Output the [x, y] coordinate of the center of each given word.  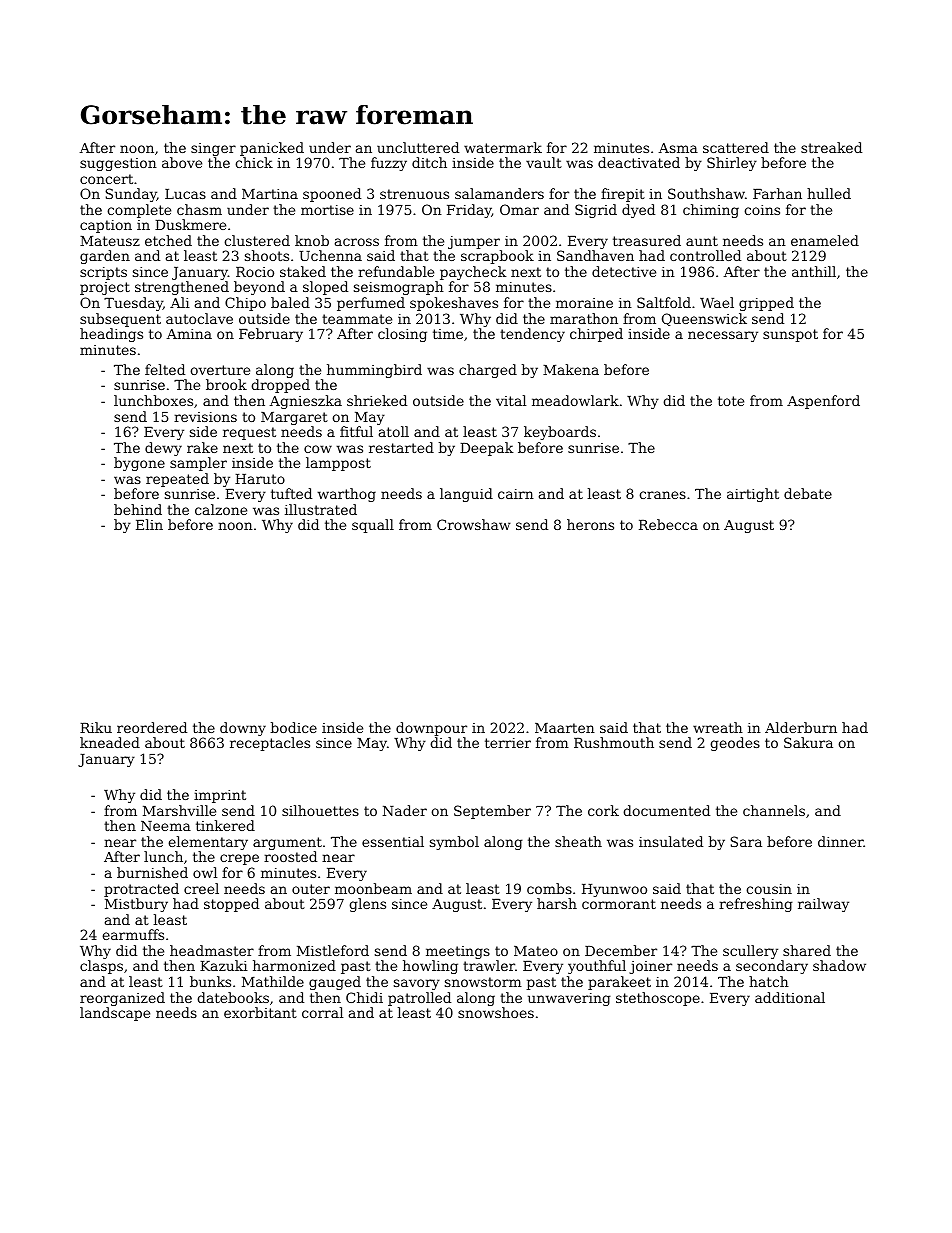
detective [624, 271]
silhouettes [320, 810]
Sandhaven [595, 255]
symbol [454, 843]
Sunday [131, 195]
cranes [662, 495]
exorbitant [260, 1012]
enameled [825, 240]
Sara [746, 841]
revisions [205, 417]
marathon [584, 318]
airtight [753, 495]
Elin [149, 524]
